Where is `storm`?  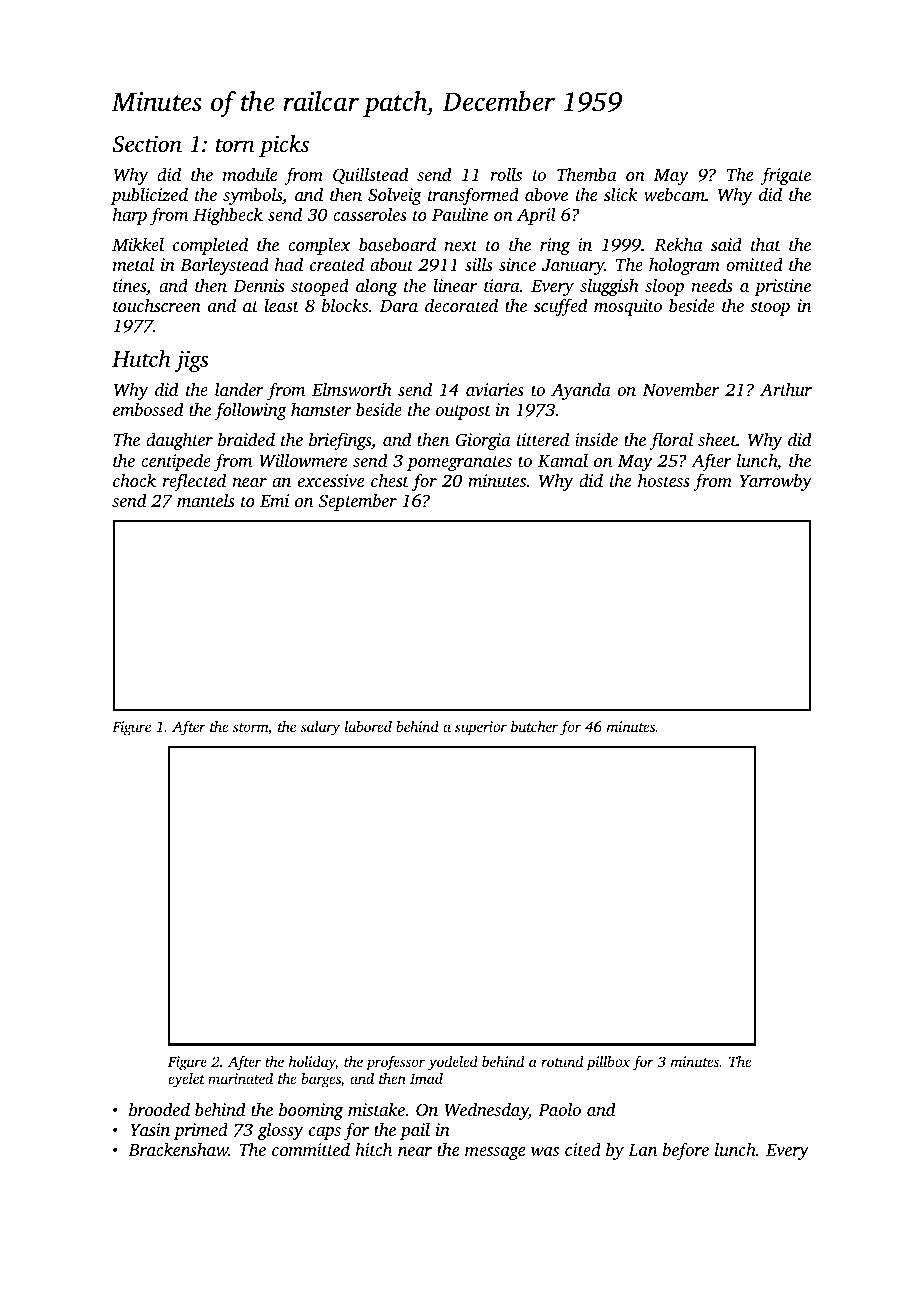 storm is located at coordinates (250, 727).
